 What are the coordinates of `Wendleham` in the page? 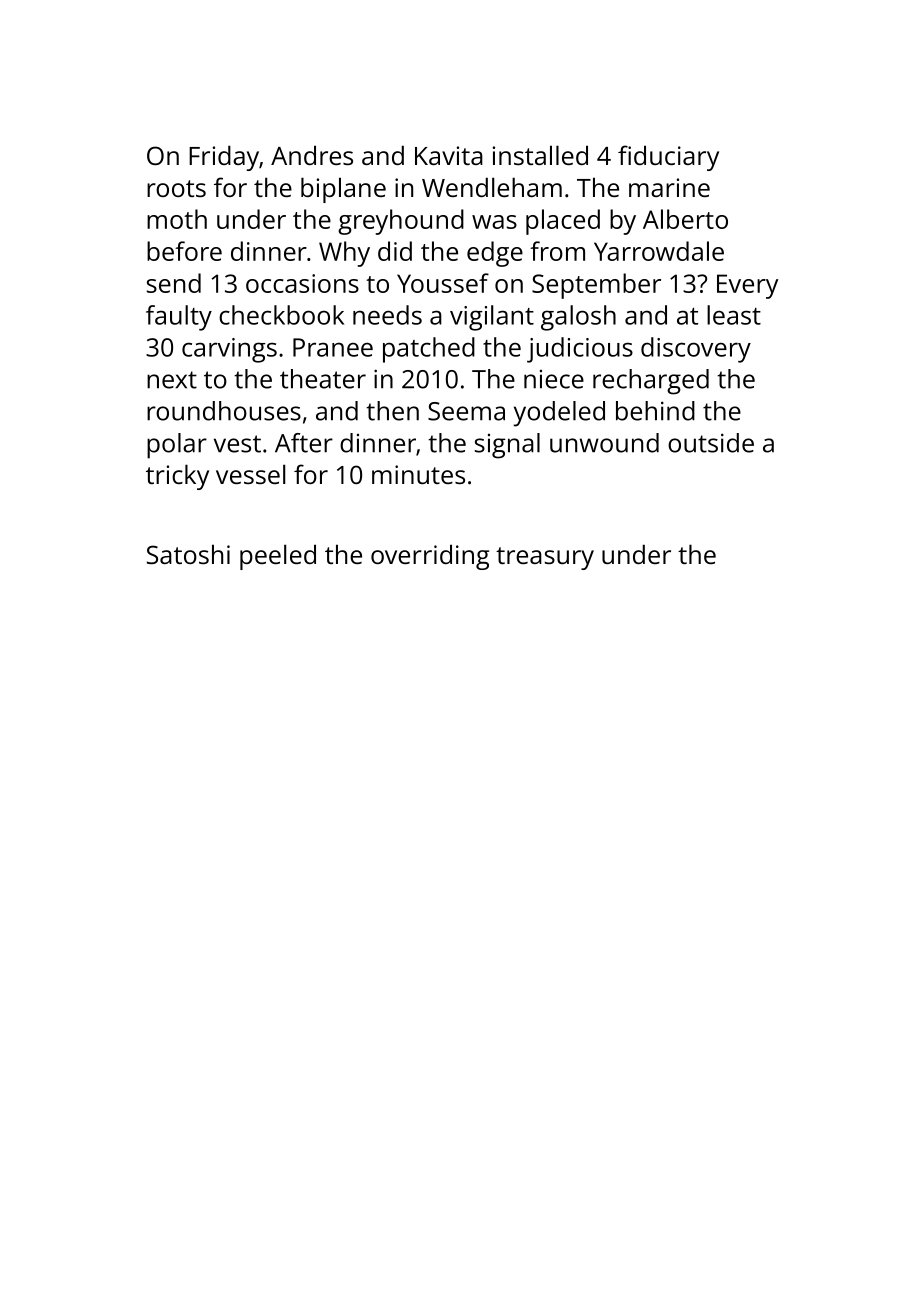 It's located at (492, 187).
